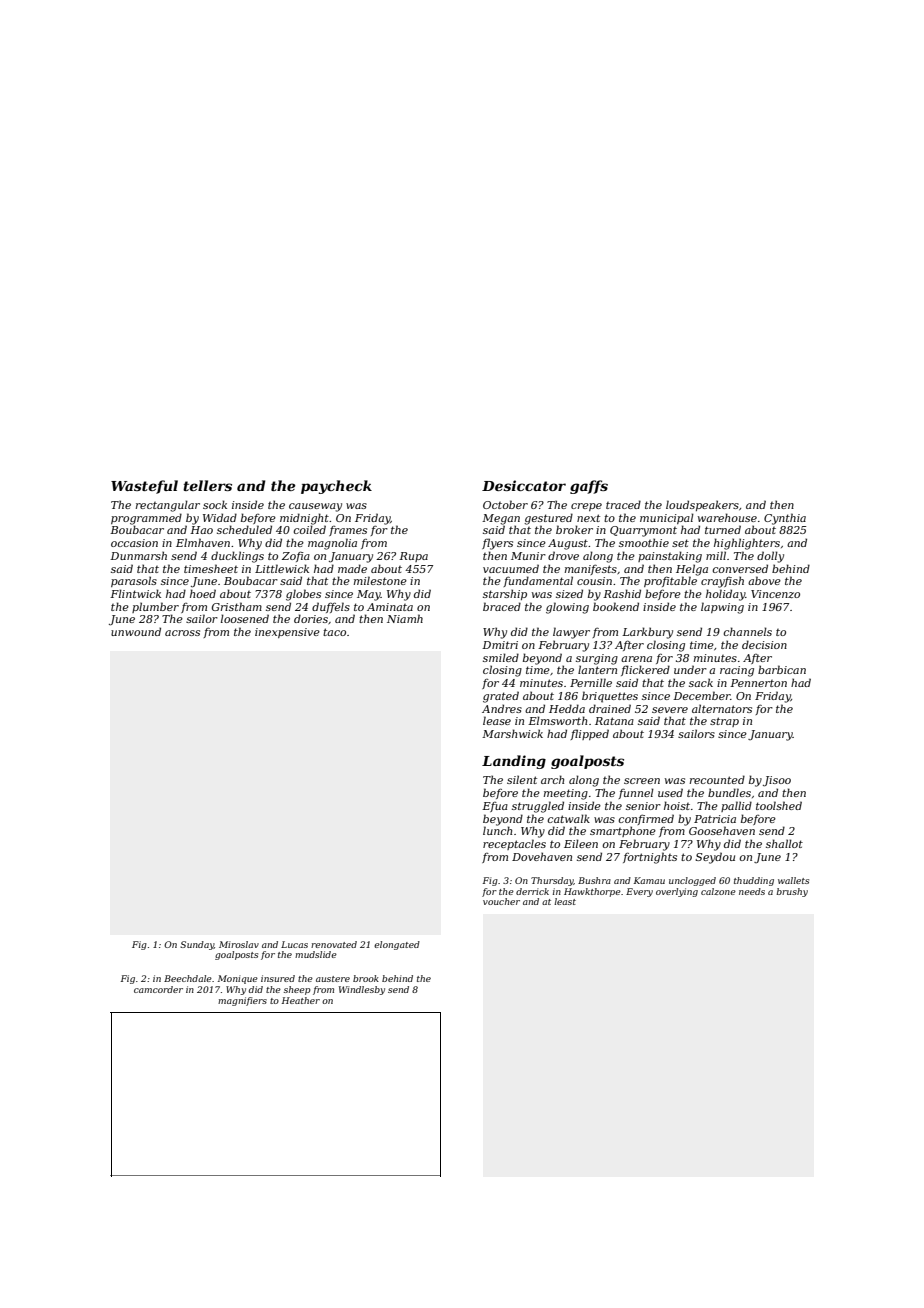  I want to click on Beechdale, so click(188, 978).
